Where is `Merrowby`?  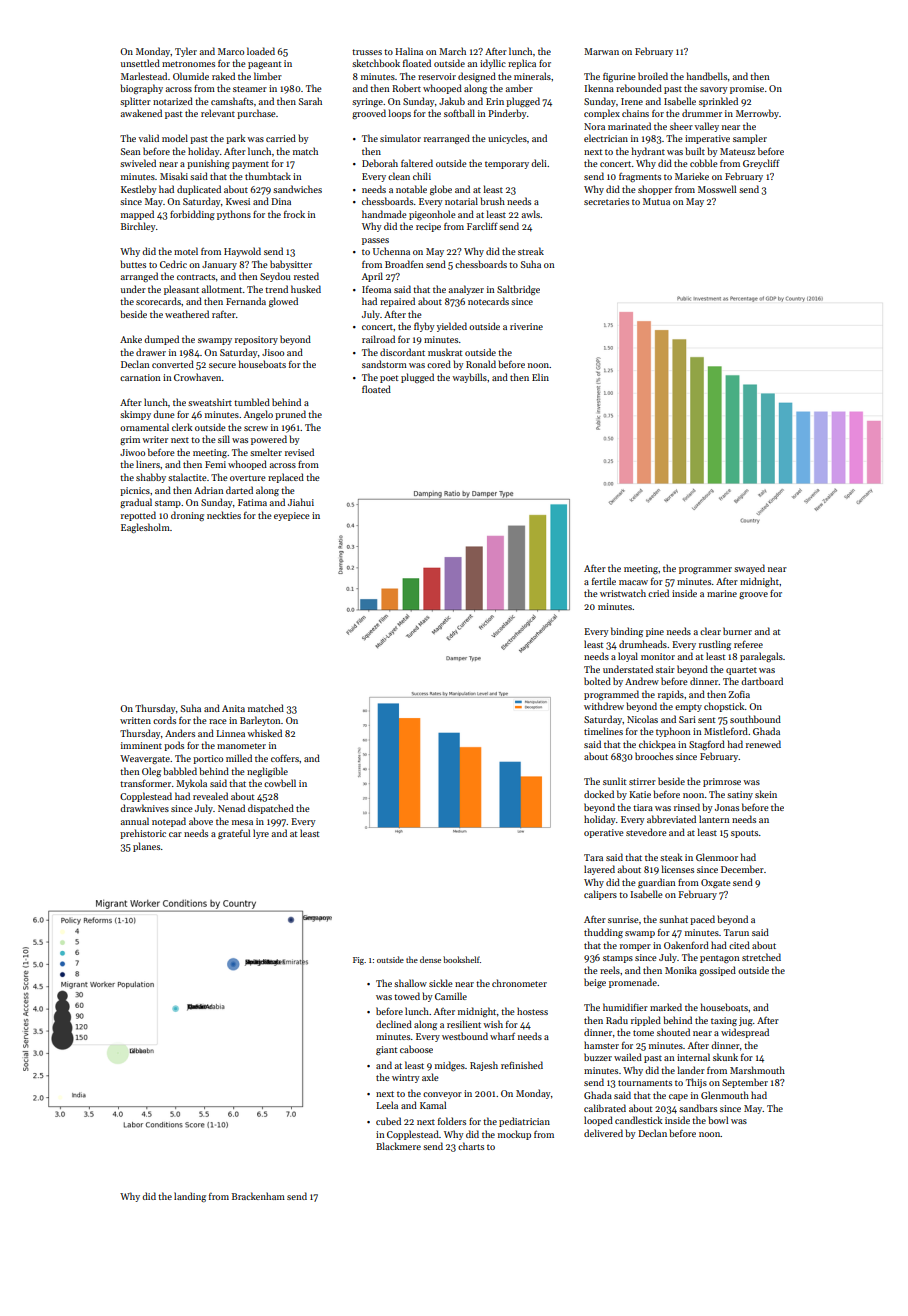
Merrowby is located at coordinates (757, 114).
